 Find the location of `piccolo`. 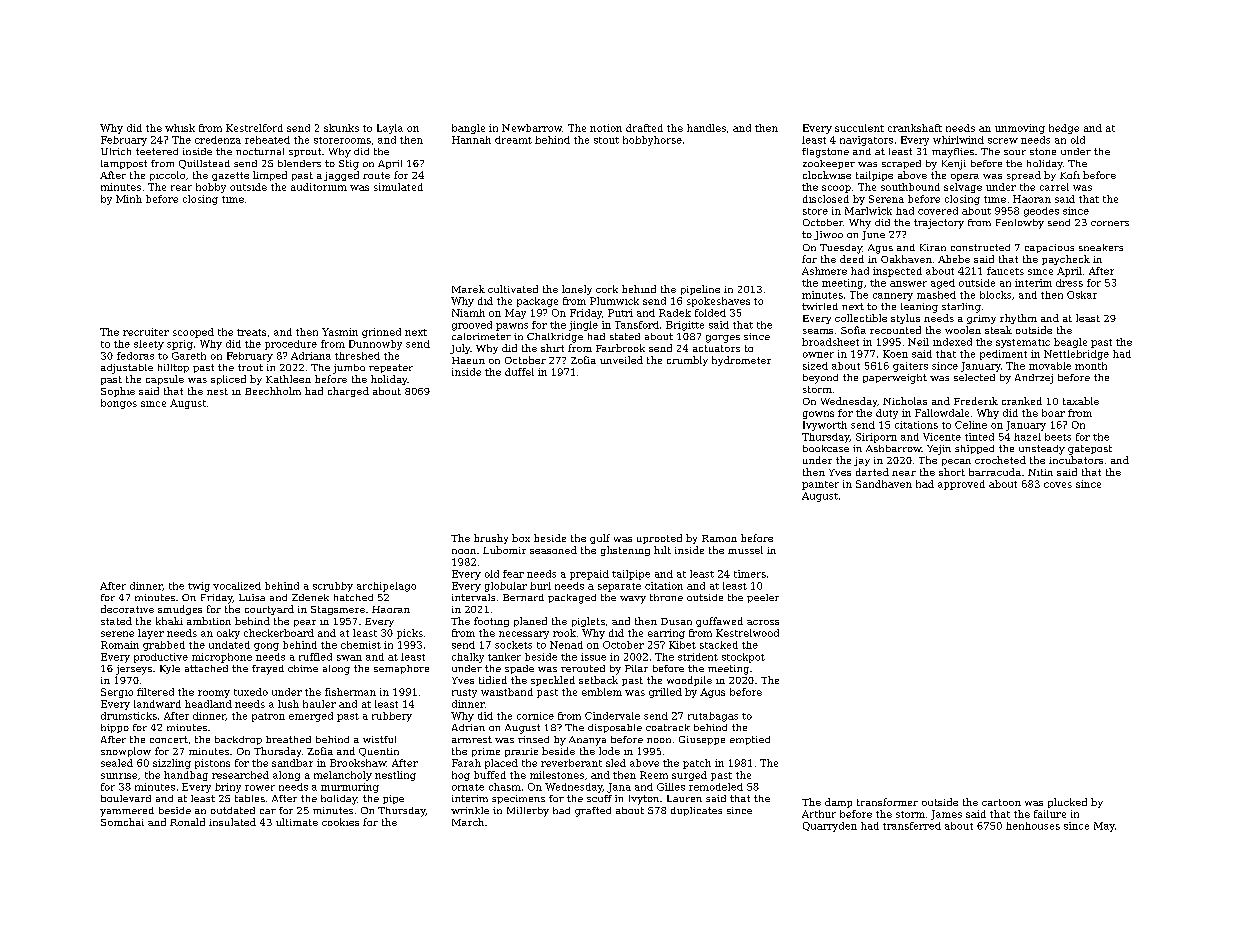

piccolo is located at coordinates (167, 176).
